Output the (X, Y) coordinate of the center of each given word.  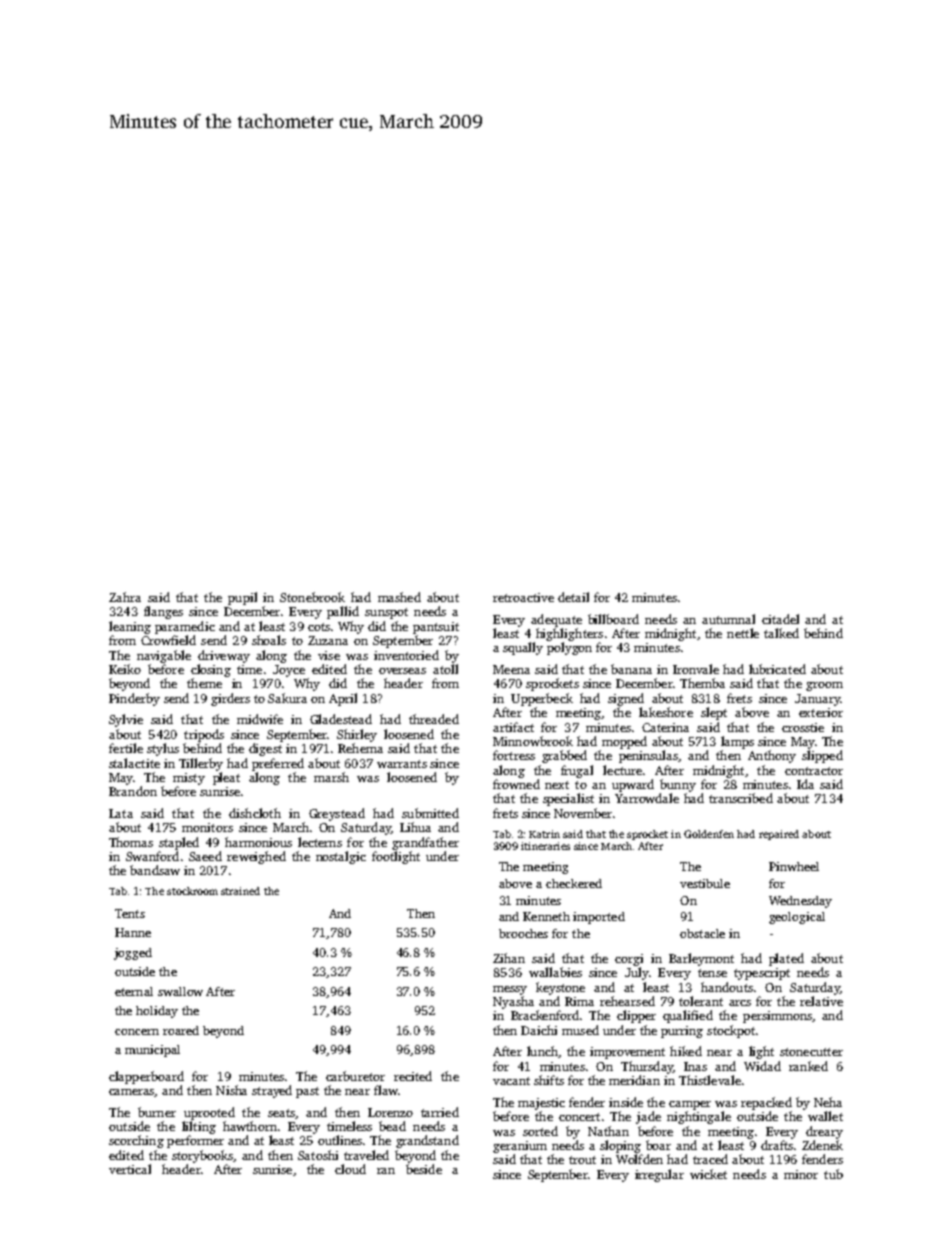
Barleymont (701, 959)
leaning (130, 627)
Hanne (133, 932)
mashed (399, 597)
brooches (523, 933)
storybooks (202, 1156)
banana (631, 669)
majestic (541, 1104)
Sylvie (126, 720)
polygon (569, 648)
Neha (828, 1102)
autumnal (728, 619)
